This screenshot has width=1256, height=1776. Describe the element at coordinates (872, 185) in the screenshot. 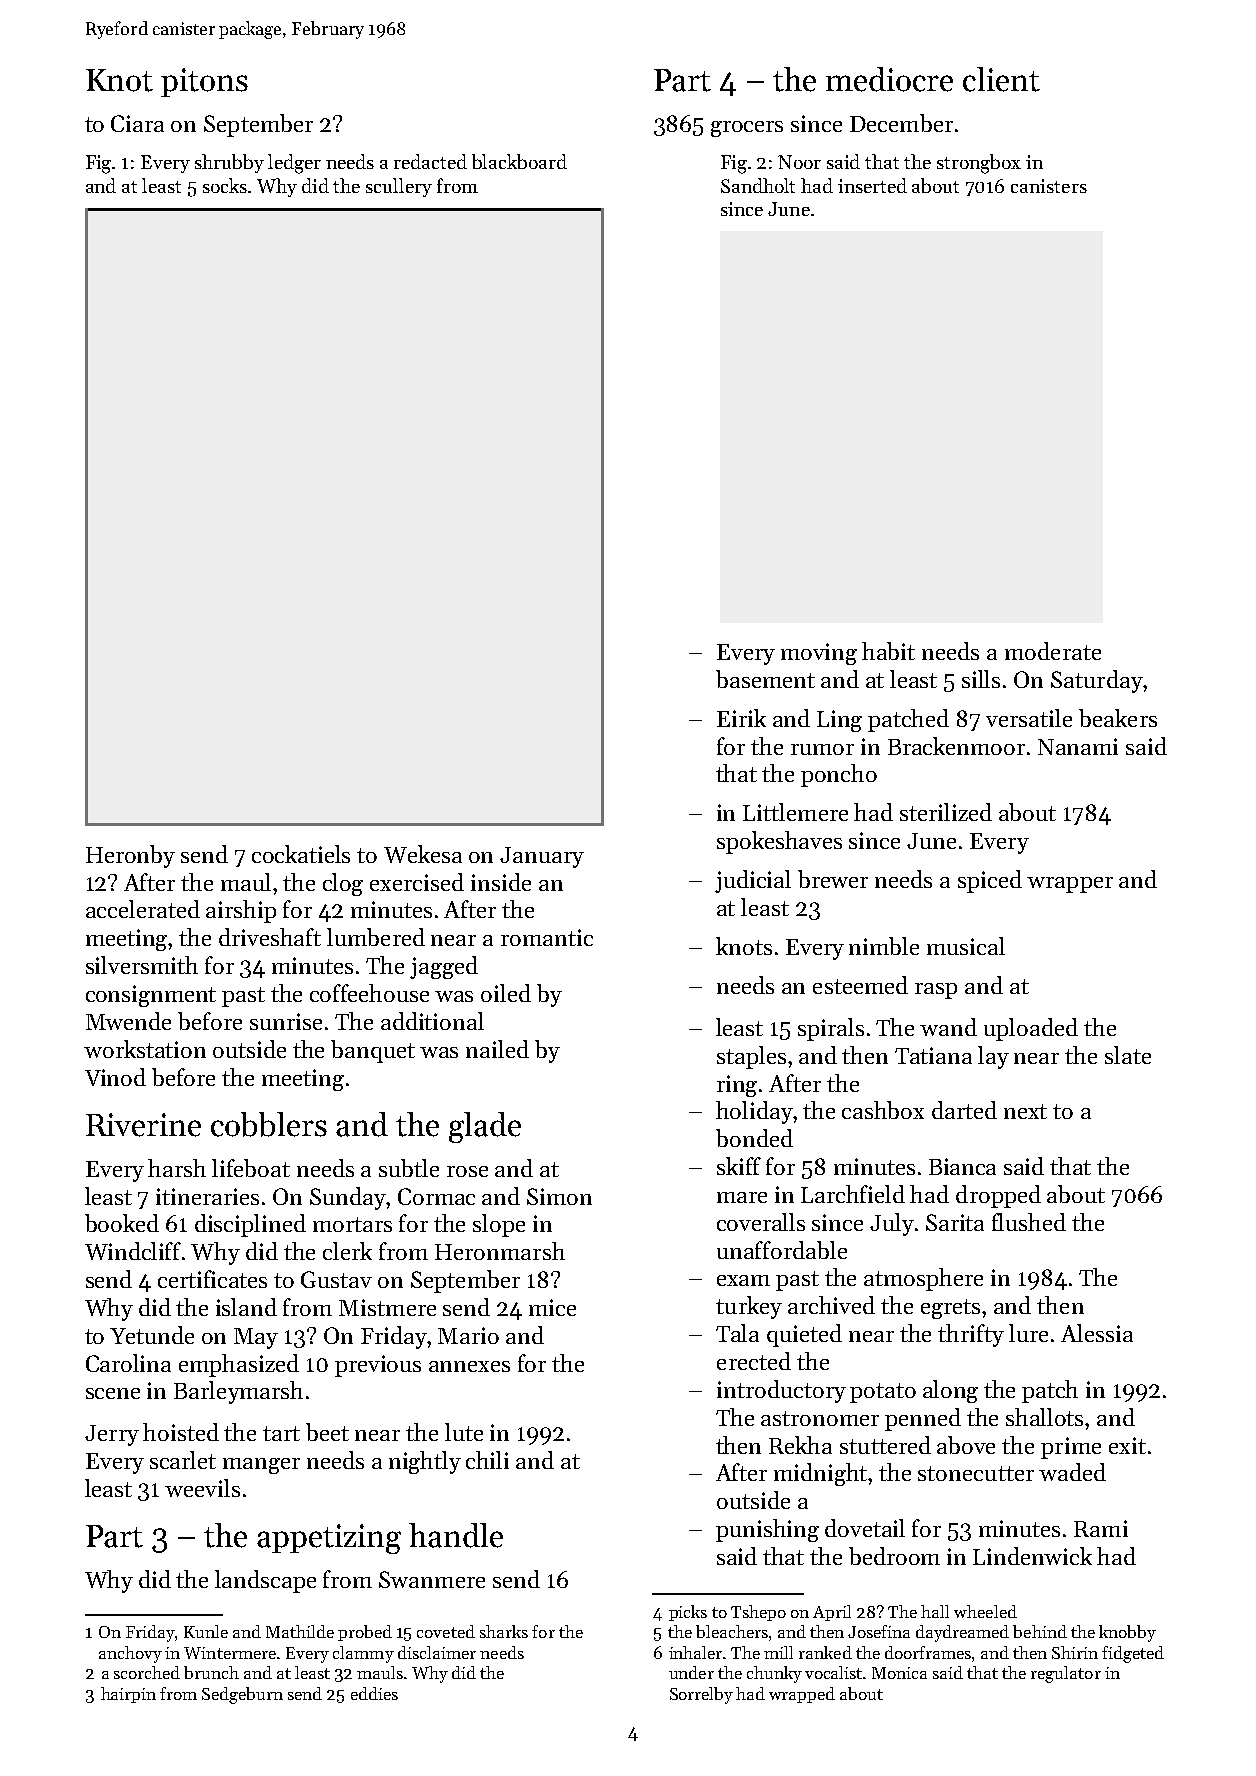

I see `inserted` at that location.
